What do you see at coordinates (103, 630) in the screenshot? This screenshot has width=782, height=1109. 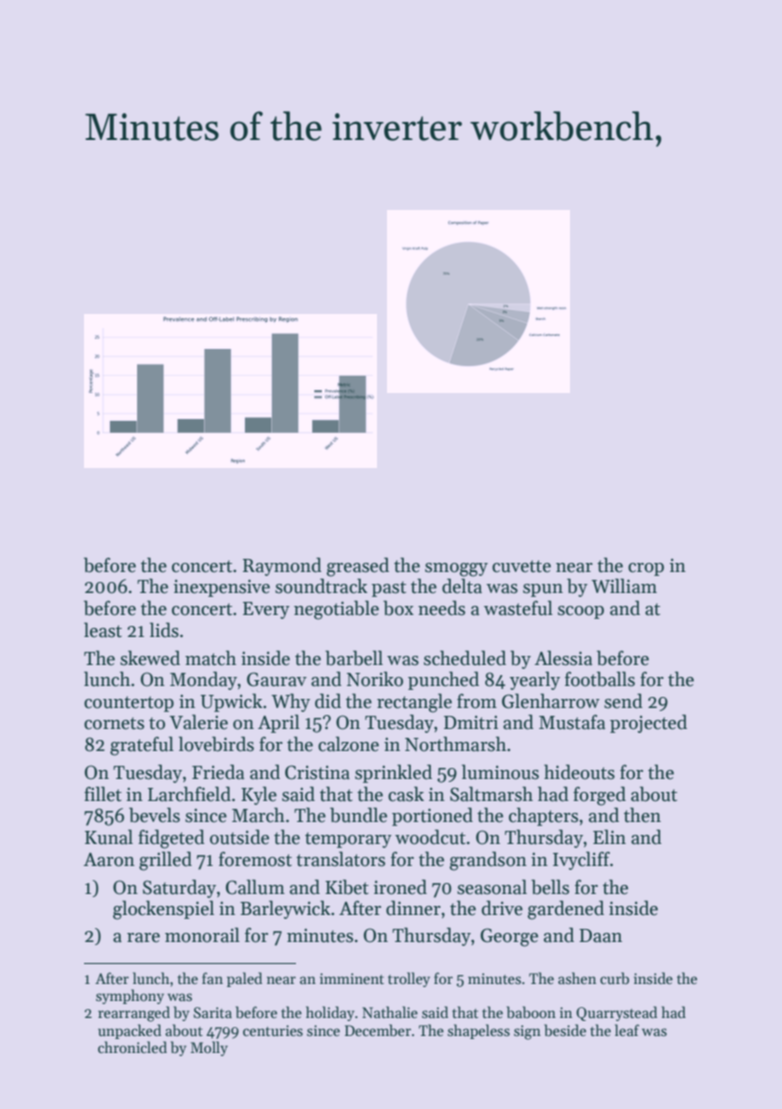 I see `least` at bounding box center [103, 630].
